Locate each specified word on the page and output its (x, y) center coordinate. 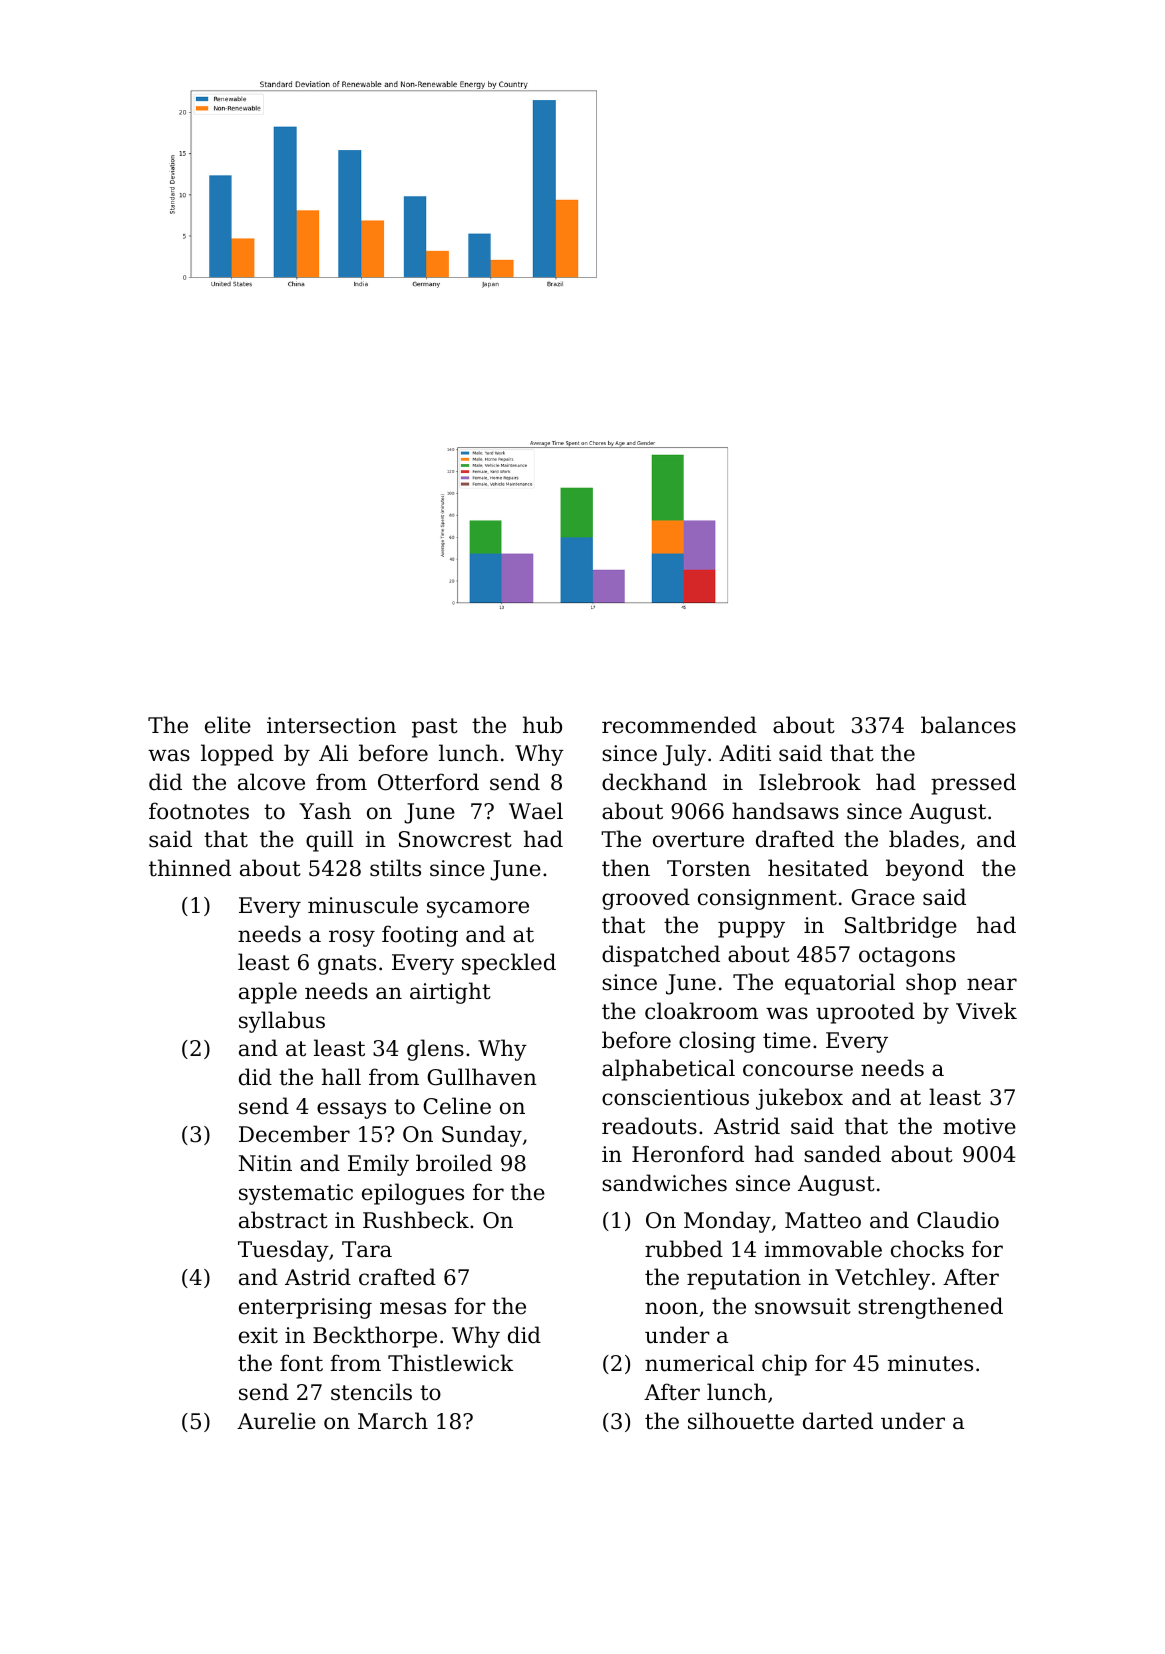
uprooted (865, 1013)
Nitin (265, 1163)
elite (228, 725)
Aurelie (276, 1421)
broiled (454, 1163)
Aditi (745, 753)
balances (968, 725)
